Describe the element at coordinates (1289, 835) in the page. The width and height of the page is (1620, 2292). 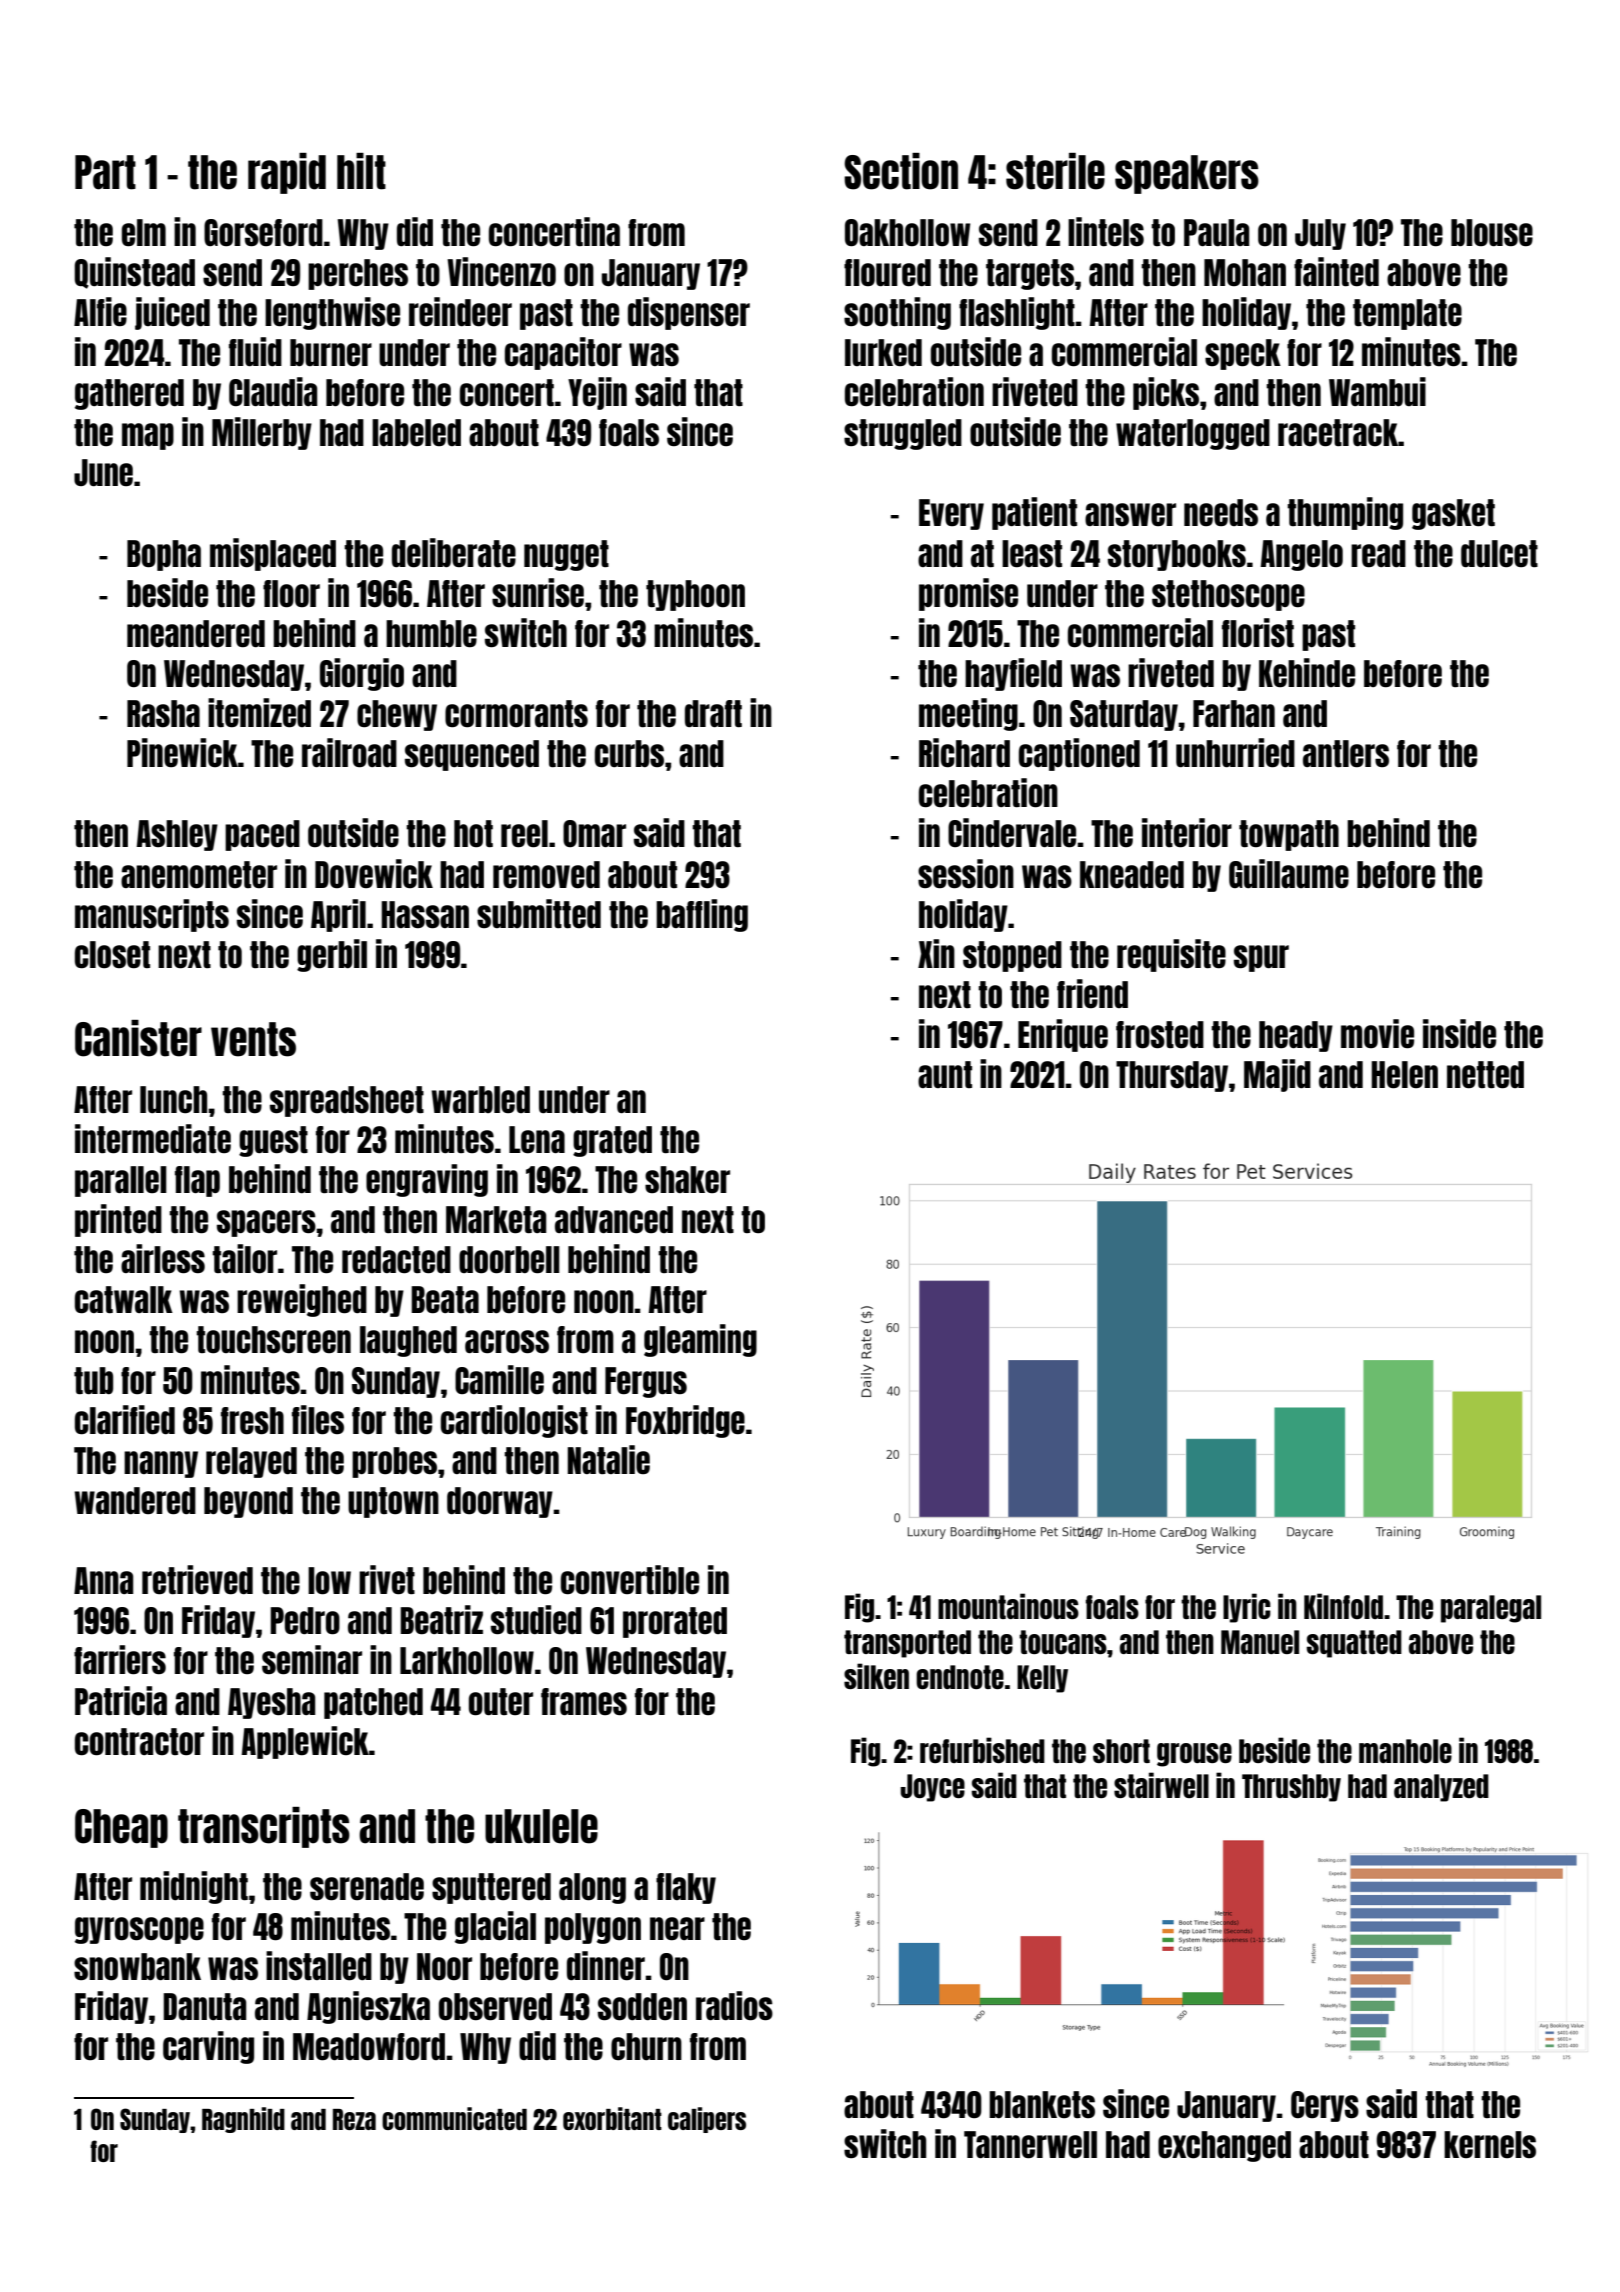
I see `towpath` at that location.
